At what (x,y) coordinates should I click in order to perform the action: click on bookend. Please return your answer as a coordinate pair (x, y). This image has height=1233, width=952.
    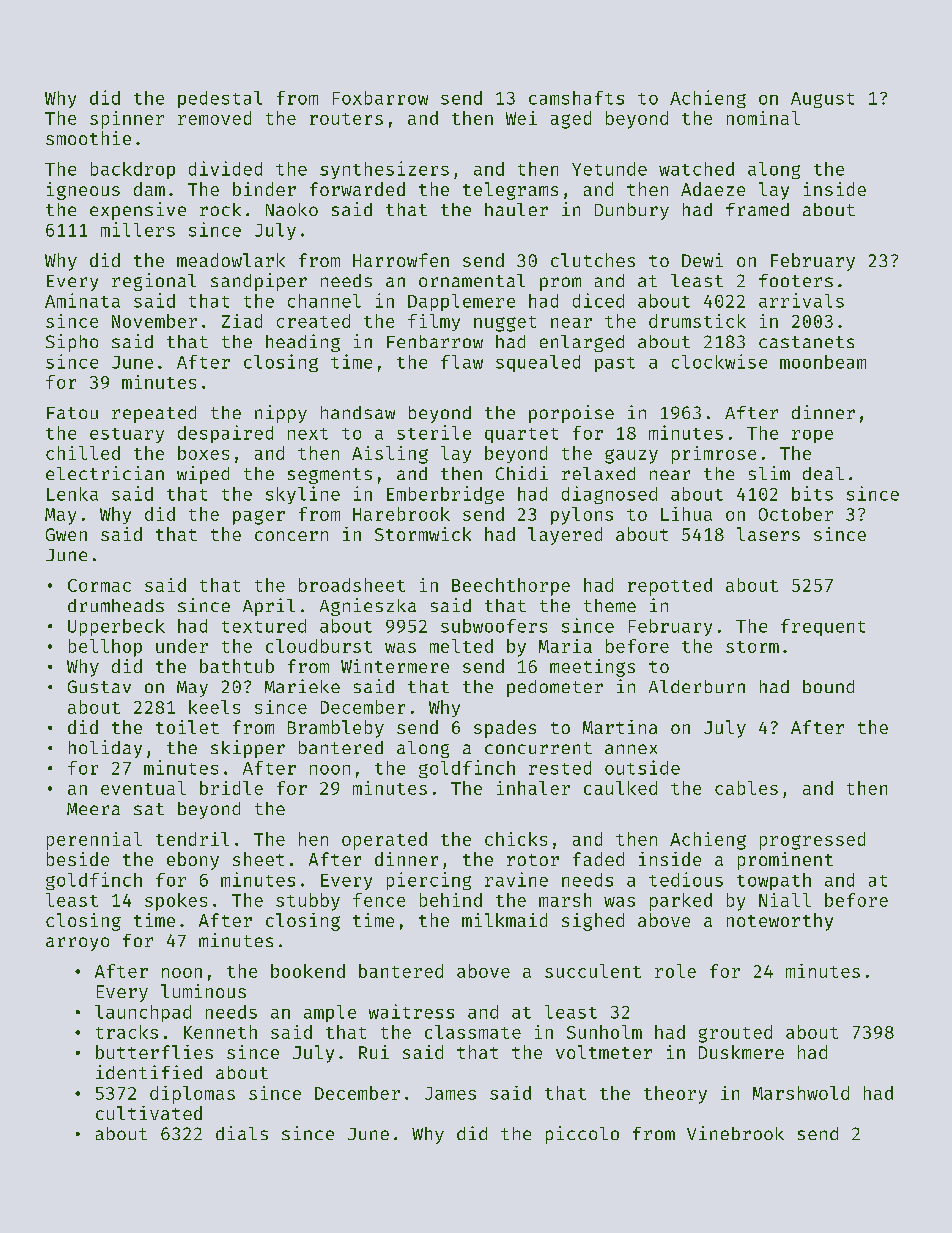
    Looking at the image, I should click on (308, 971).
